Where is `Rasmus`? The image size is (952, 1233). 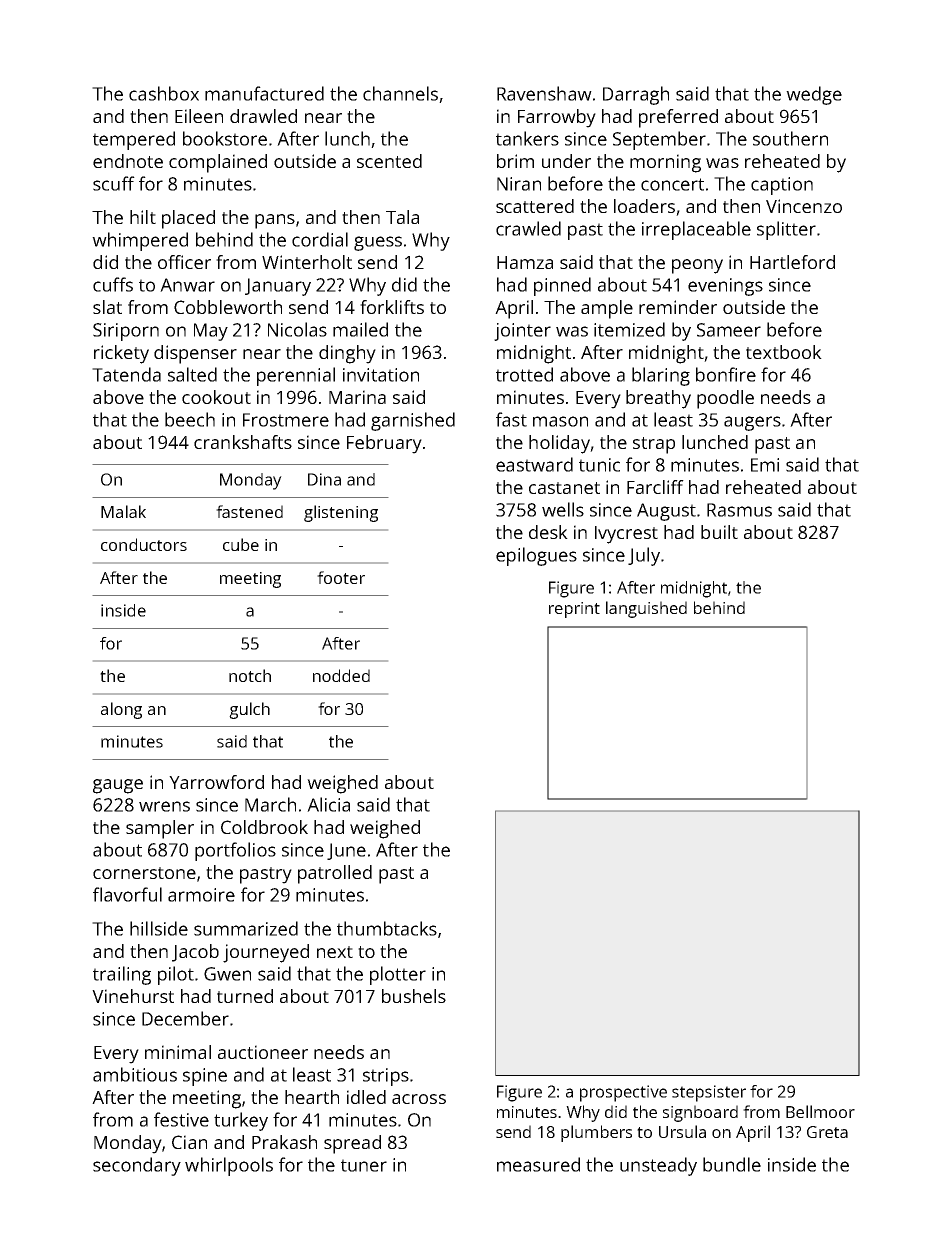
Rasmus is located at coordinates (739, 510).
